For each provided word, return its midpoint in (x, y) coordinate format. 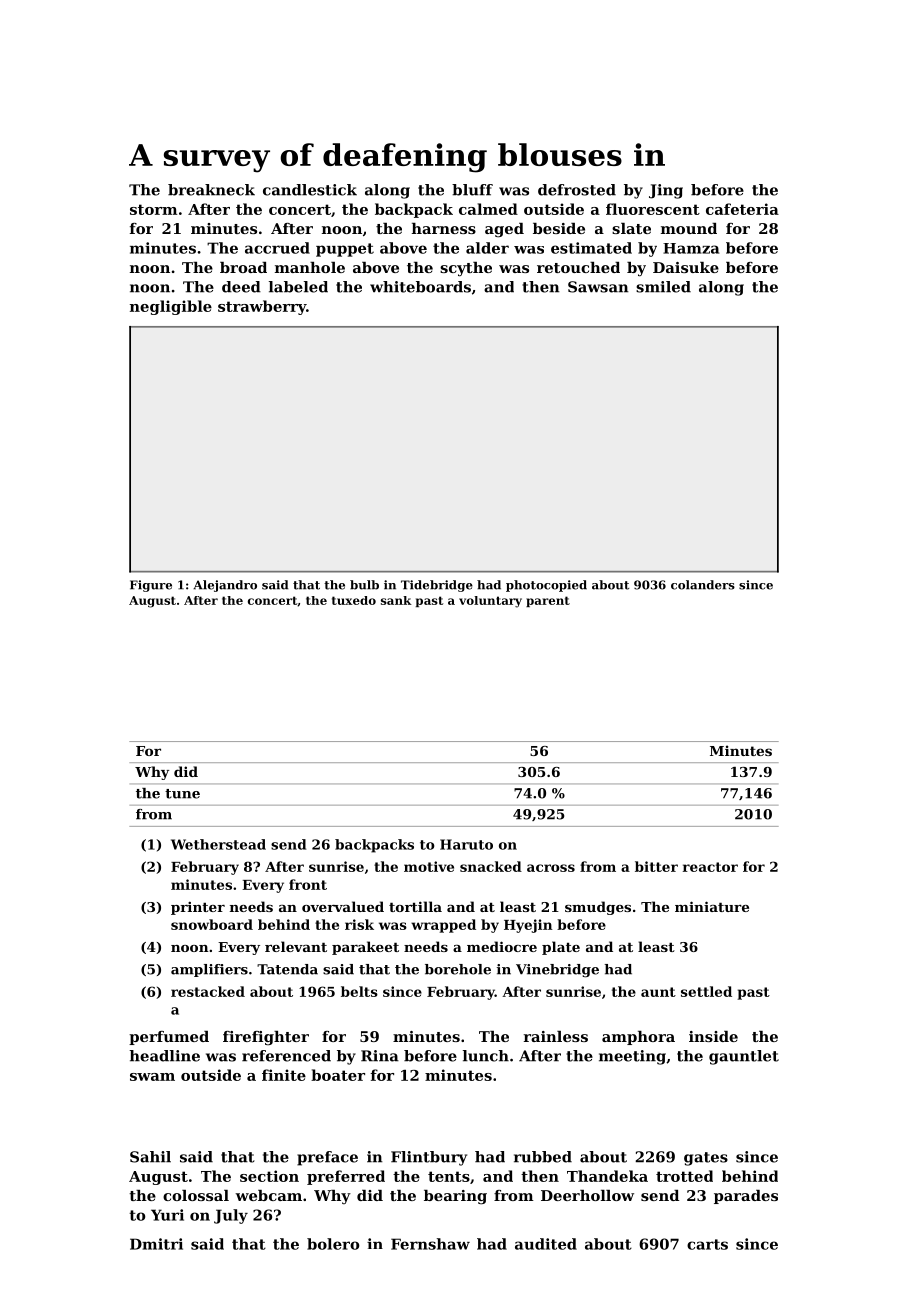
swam (152, 1077)
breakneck (211, 190)
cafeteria (742, 209)
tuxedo (354, 600)
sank (396, 600)
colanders (703, 585)
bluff (472, 190)
